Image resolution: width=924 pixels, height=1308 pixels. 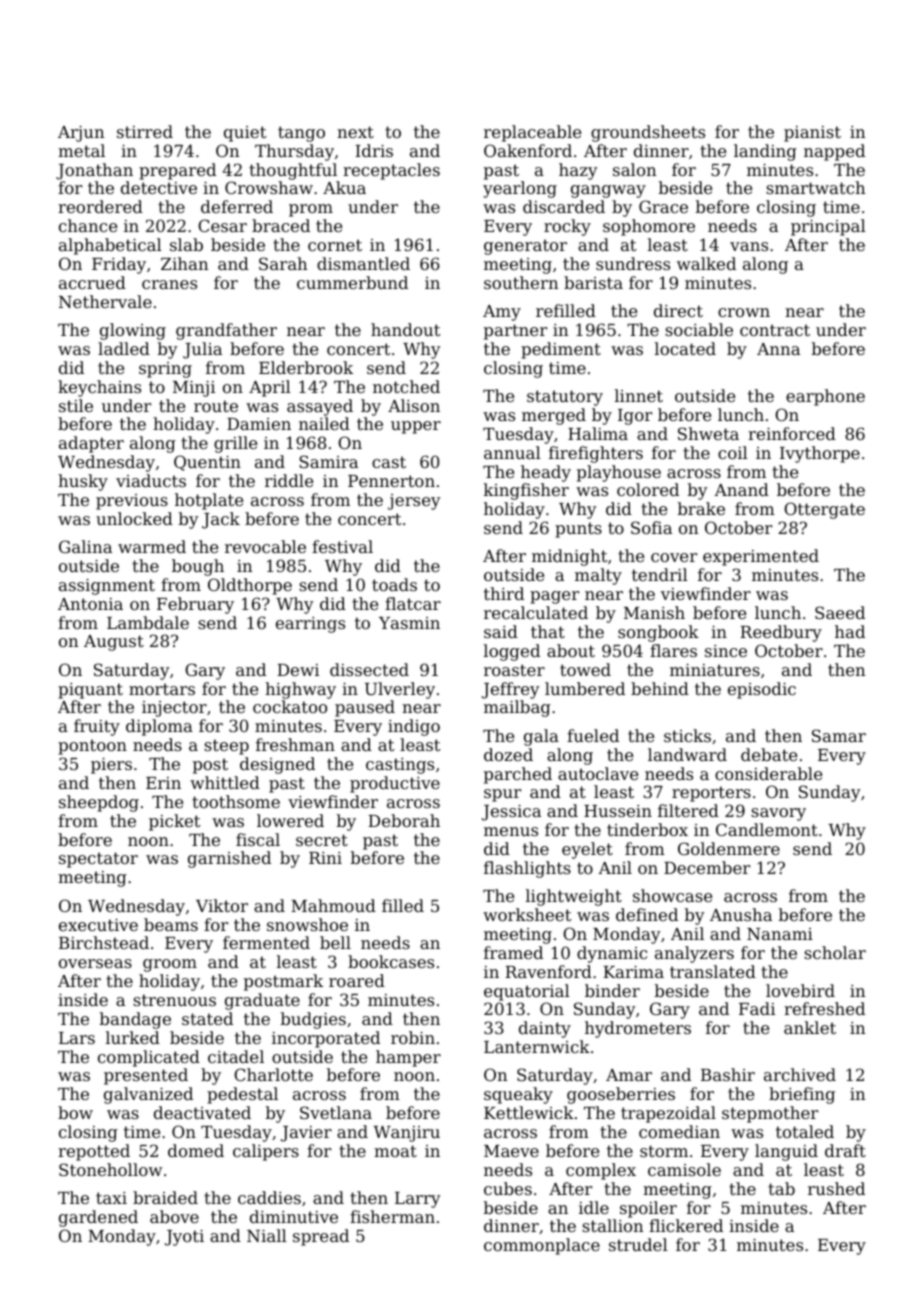 I want to click on stirred, so click(x=145, y=131).
